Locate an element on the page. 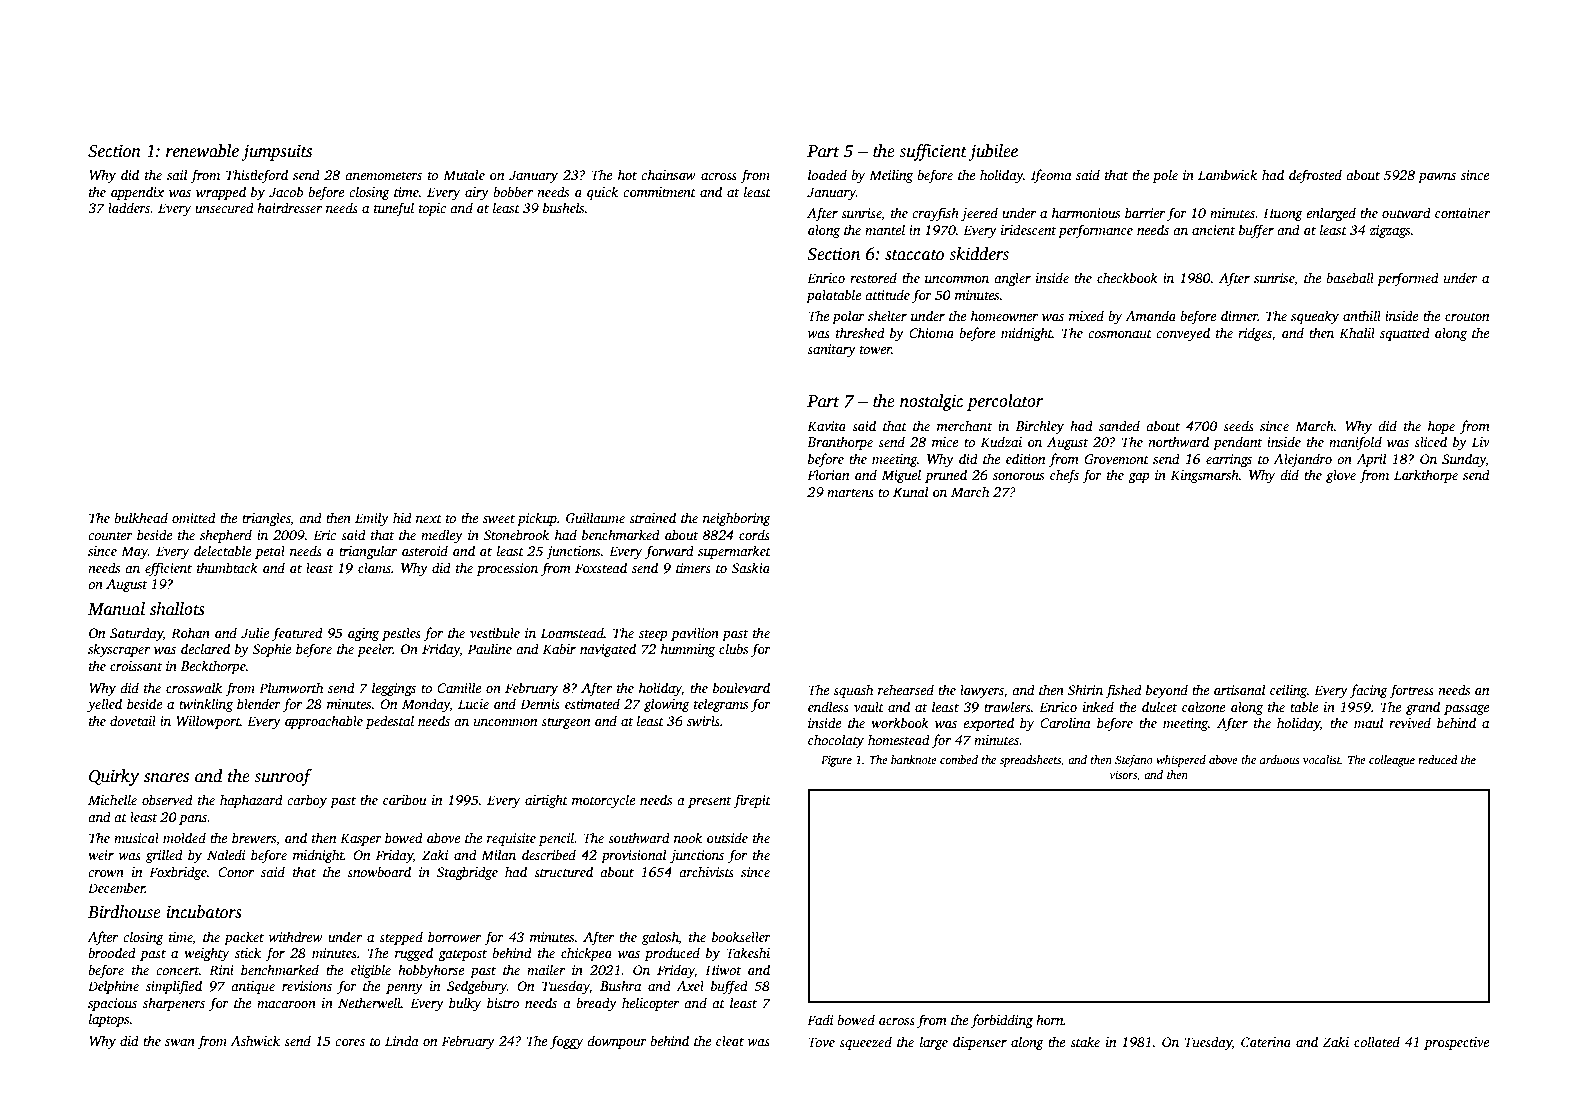  jumpsuits is located at coordinates (277, 152).
